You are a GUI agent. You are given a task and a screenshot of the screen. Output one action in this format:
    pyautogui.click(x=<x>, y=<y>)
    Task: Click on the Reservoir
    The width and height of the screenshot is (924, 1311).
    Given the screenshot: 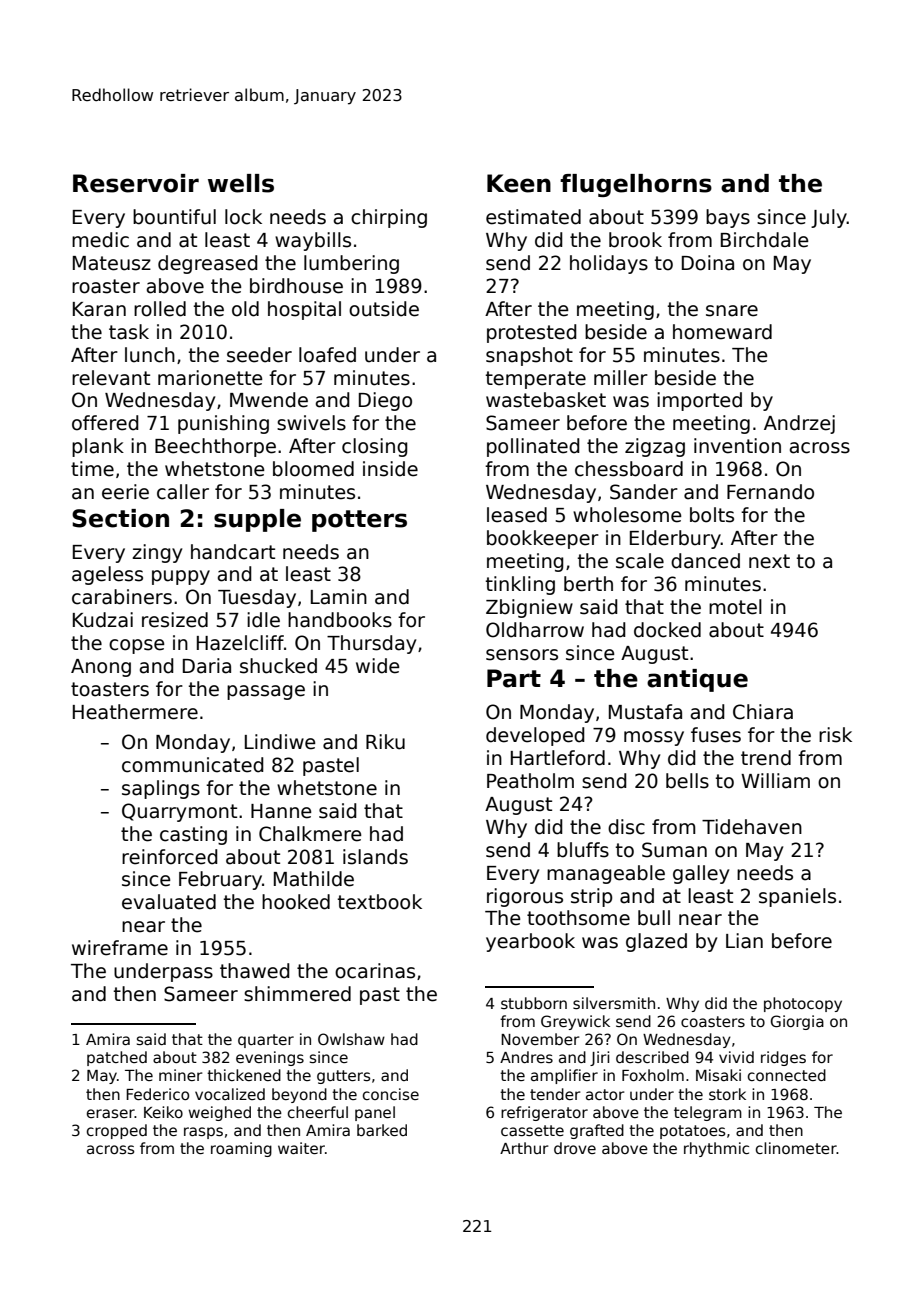 What is the action you would take?
    pyautogui.click(x=136, y=183)
